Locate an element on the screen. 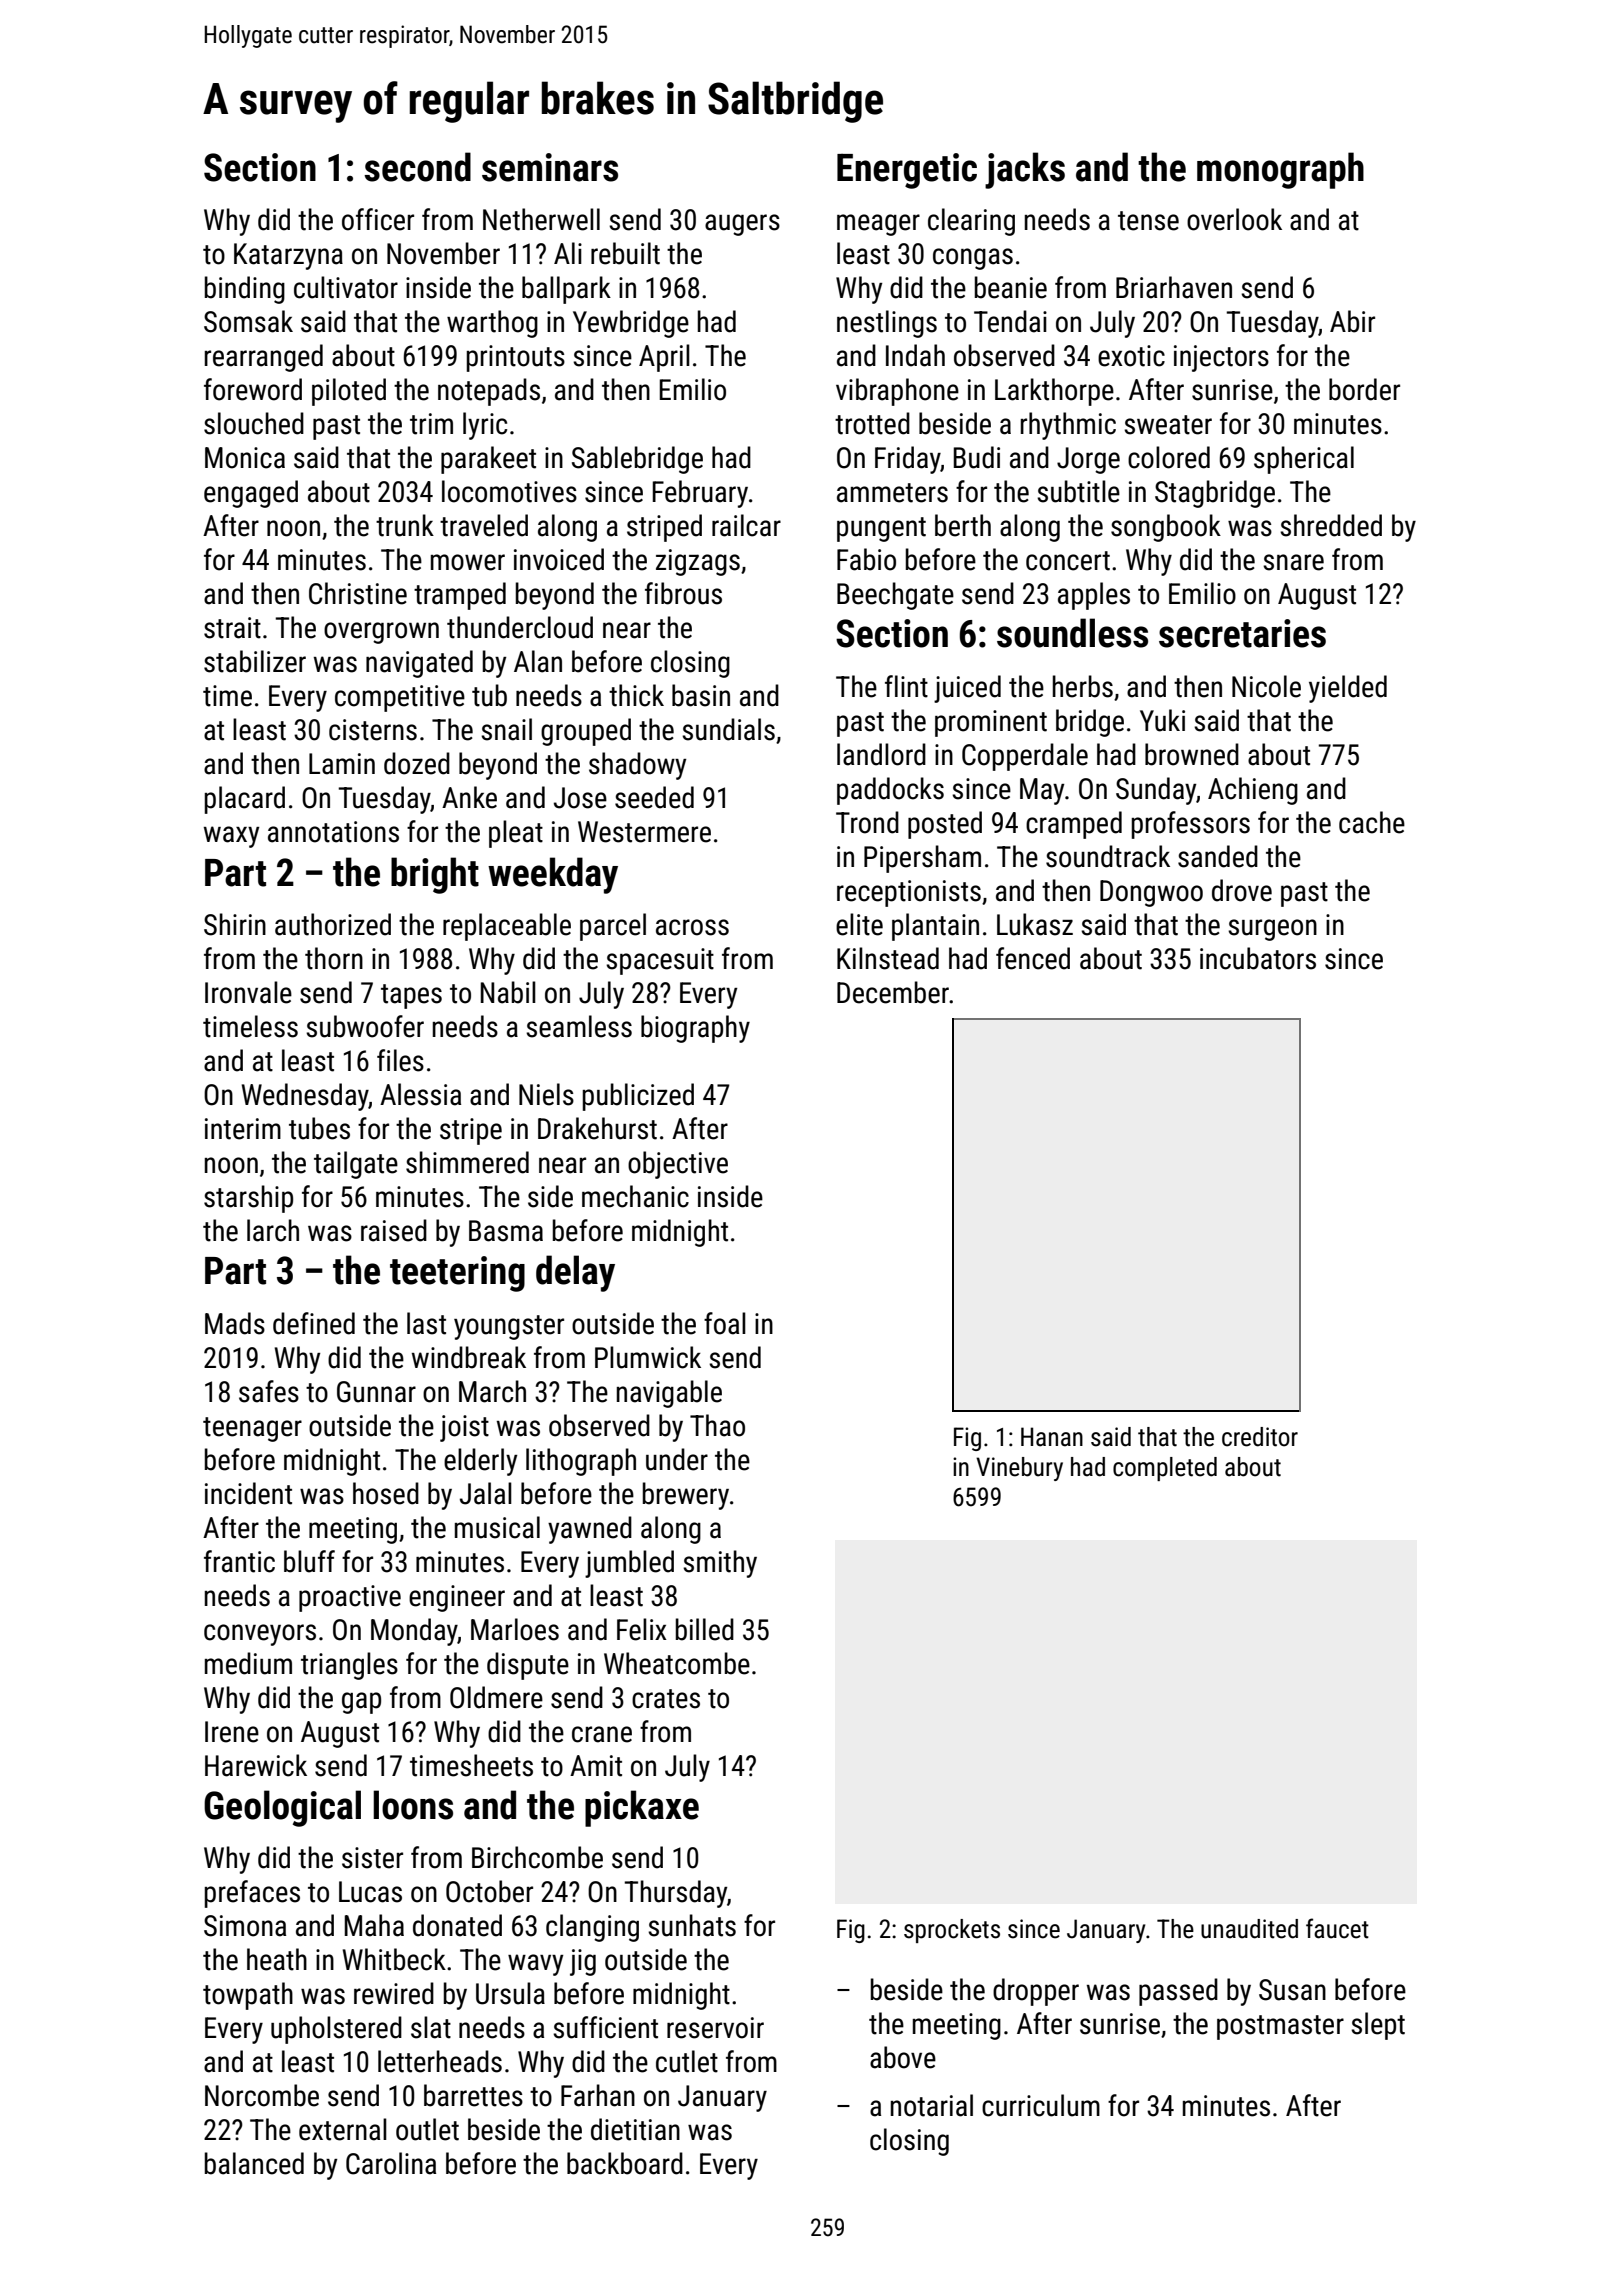 This screenshot has width=1620, height=2292. Vinebury is located at coordinates (1019, 1469).
